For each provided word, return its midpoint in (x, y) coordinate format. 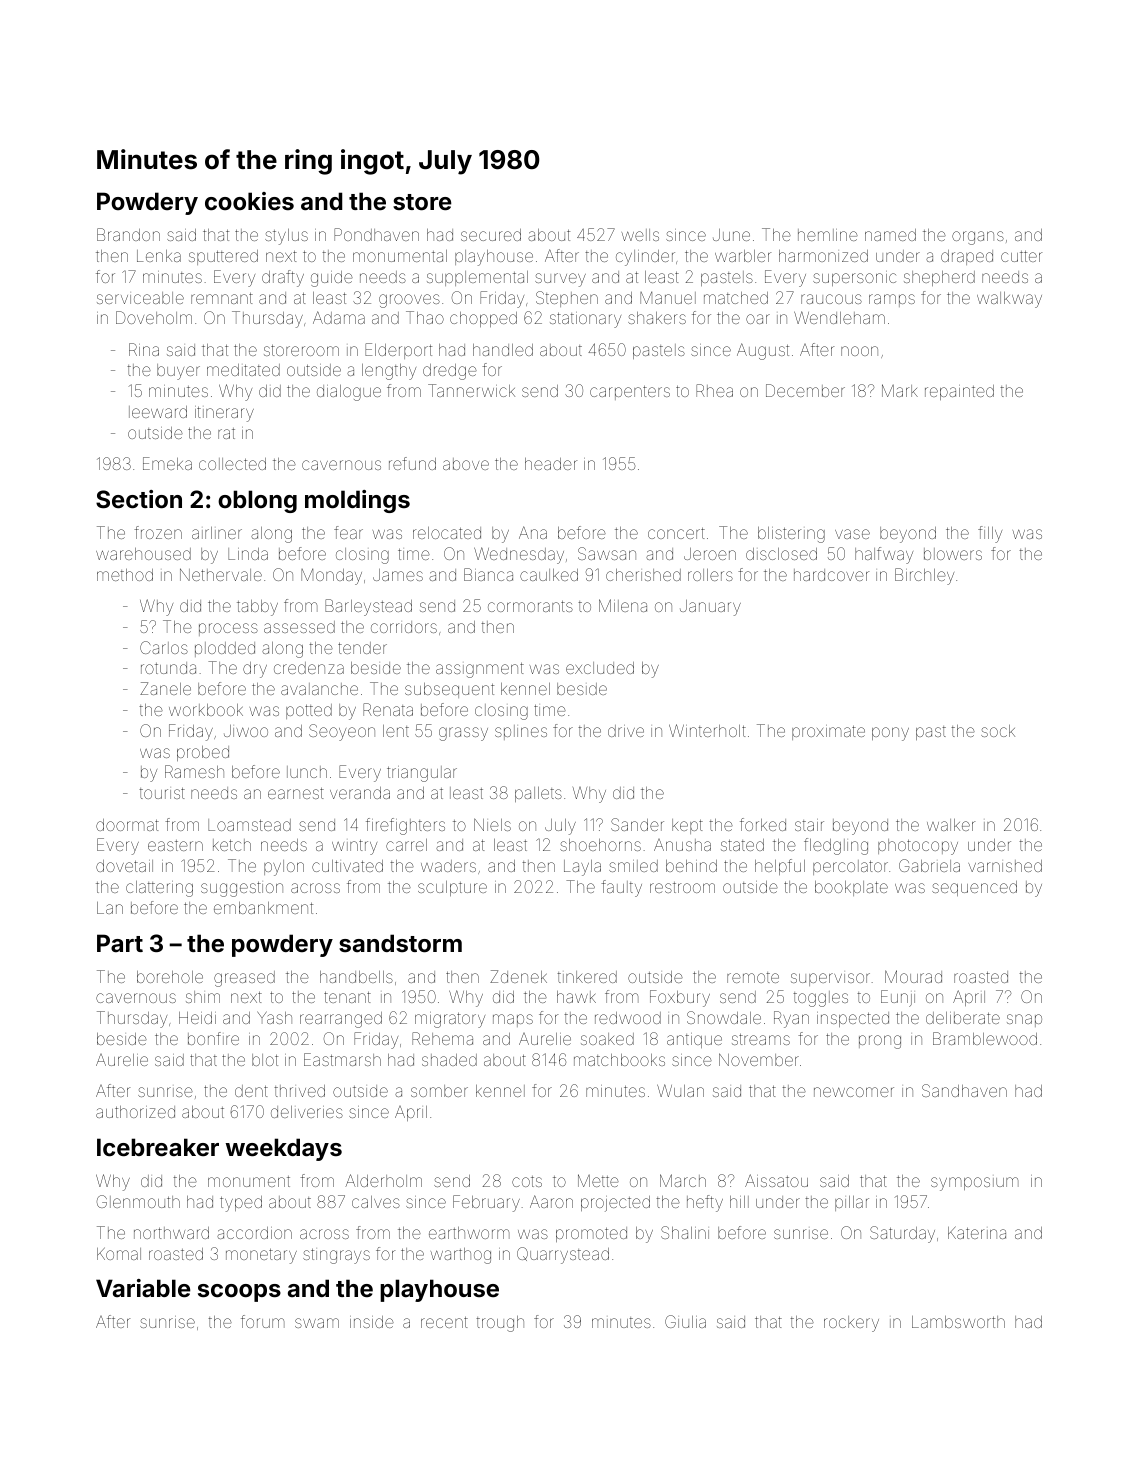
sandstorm (400, 943)
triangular (422, 774)
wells (640, 235)
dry (255, 670)
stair (809, 825)
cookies (249, 201)
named (890, 235)
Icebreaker (158, 1147)
